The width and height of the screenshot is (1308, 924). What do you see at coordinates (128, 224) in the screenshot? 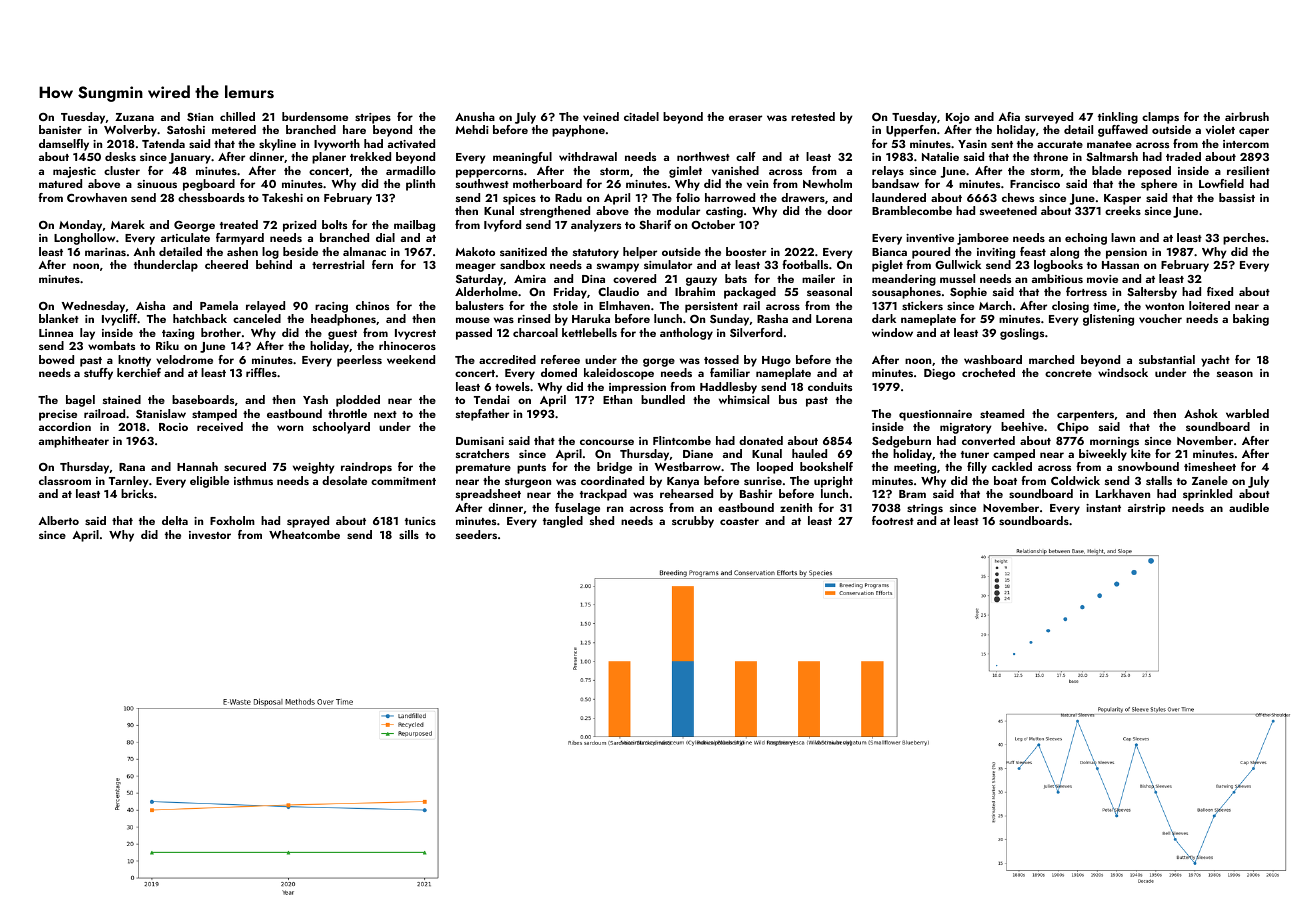
I see `Marek` at bounding box center [128, 224].
